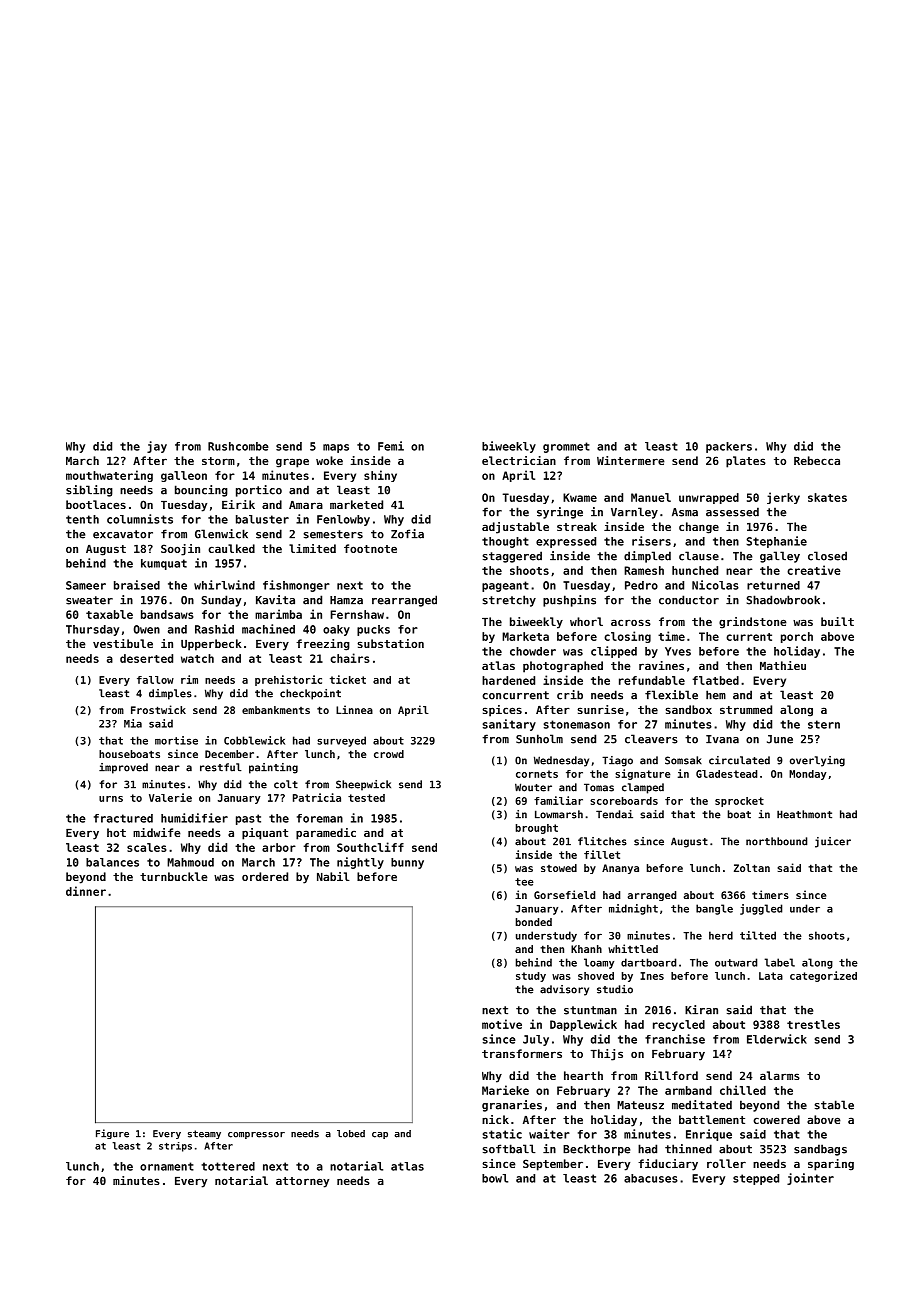  I want to click on bonded, so click(534, 922).
